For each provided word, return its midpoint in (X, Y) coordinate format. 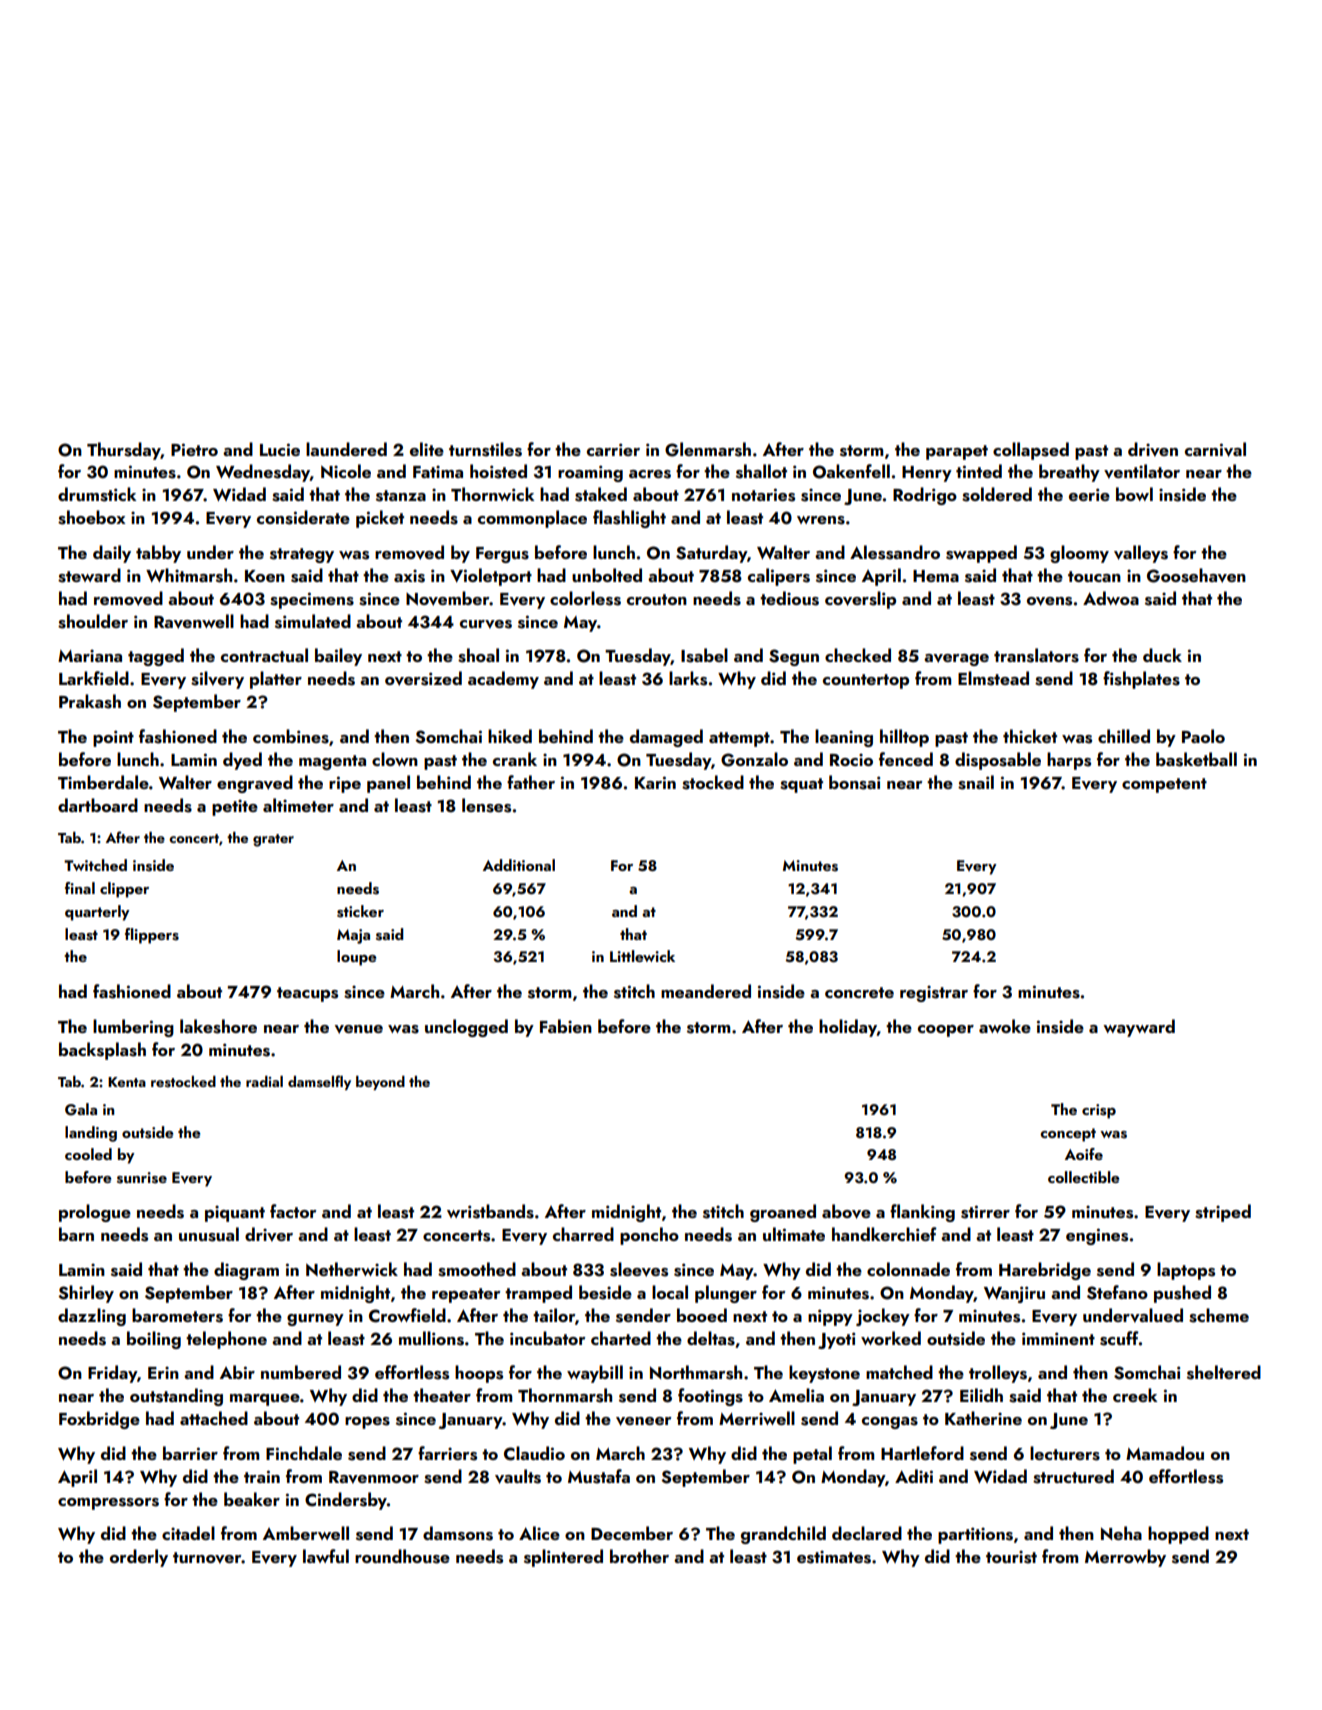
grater (273, 840)
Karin (655, 782)
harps (1069, 761)
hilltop (904, 738)
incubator (547, 1338)
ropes (367, 1423)
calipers (779, 577)
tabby (158, 554)
